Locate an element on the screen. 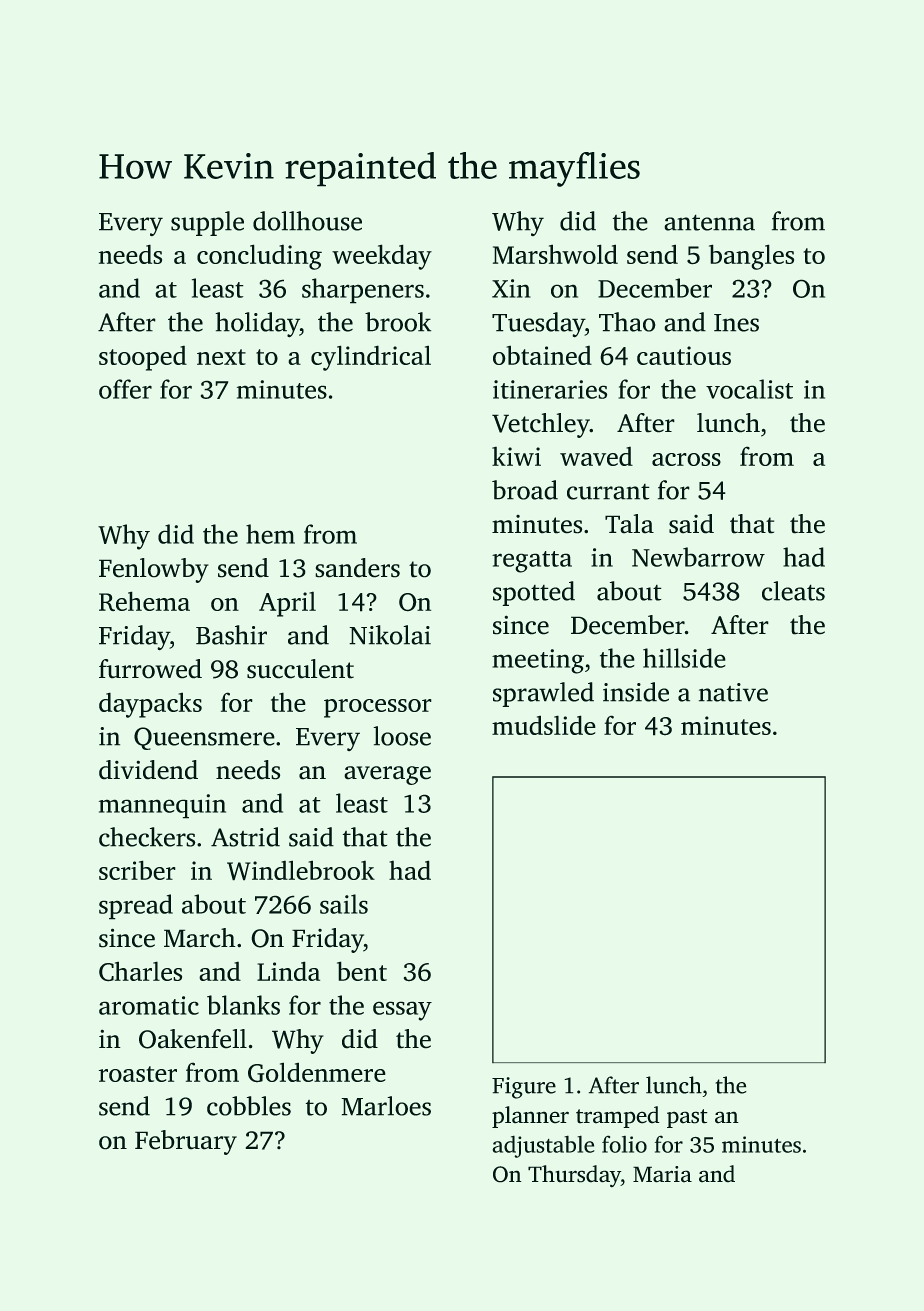 The height and width of the screenshot is (1311, 924). Queensmere is located at coordinates (204, 738).
